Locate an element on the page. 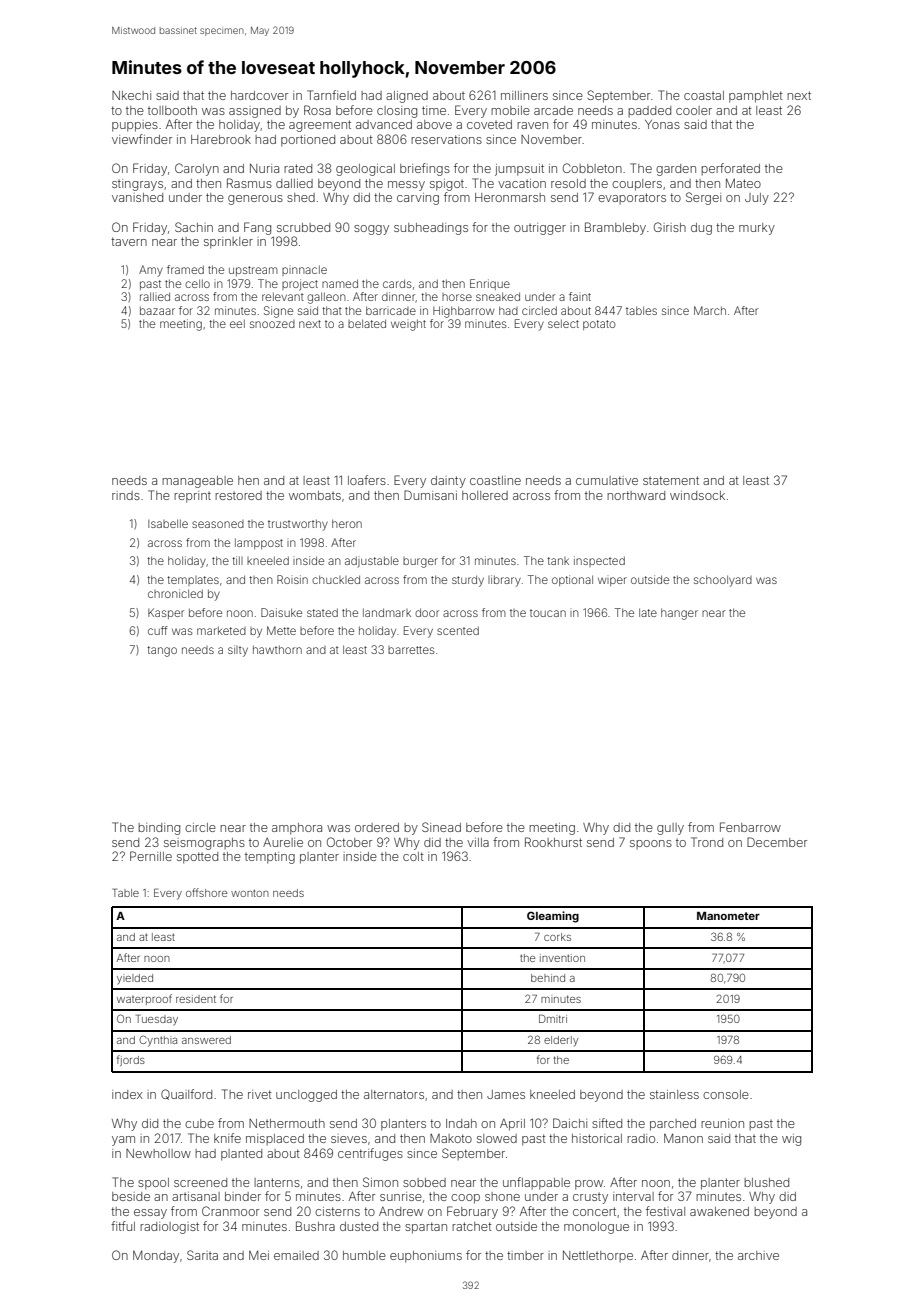 The height and width of the image is (1308, 924). alternators is located at coordinates (394, 1094).
